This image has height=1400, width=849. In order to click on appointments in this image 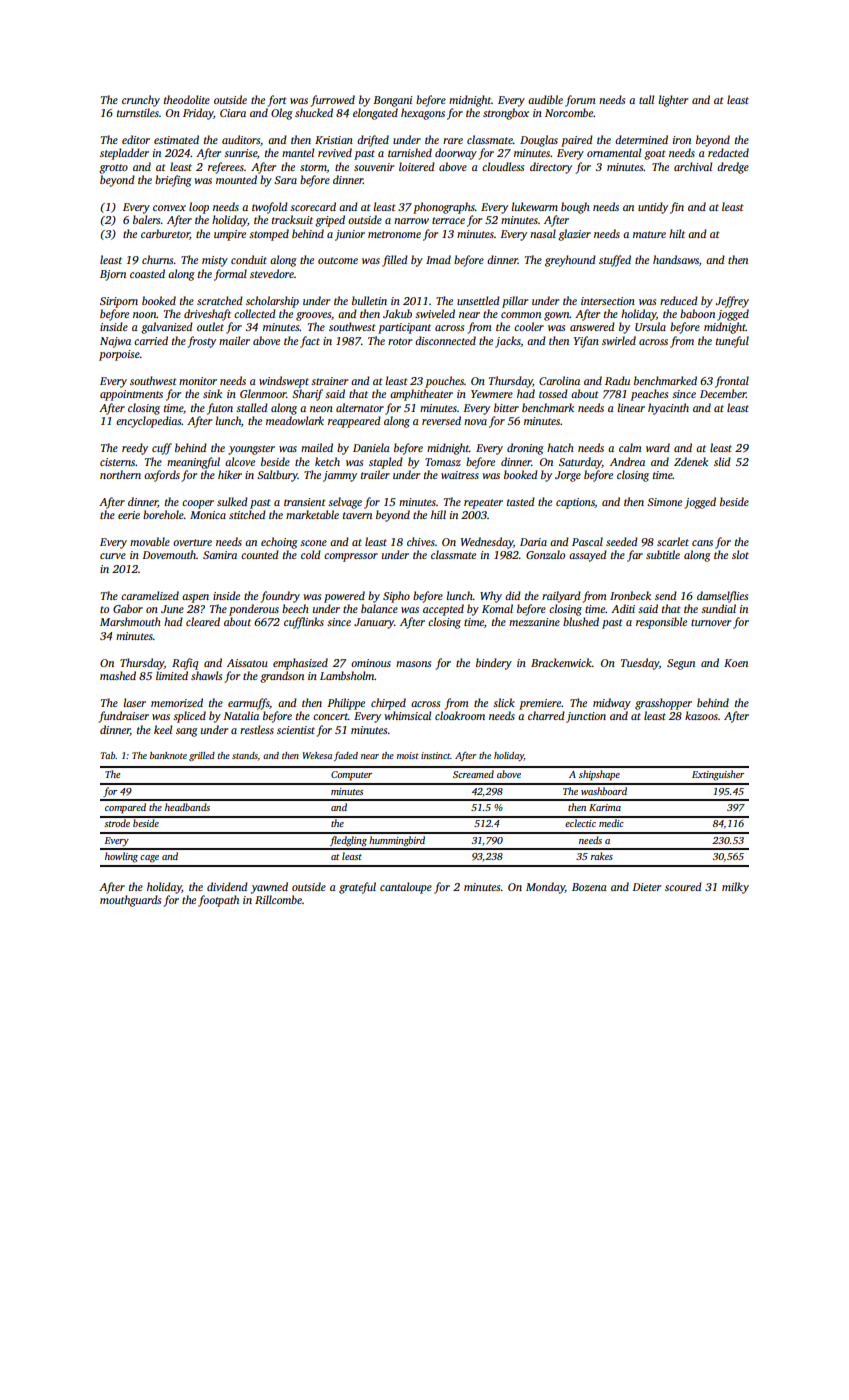, I will do `click(131, 395)`.
